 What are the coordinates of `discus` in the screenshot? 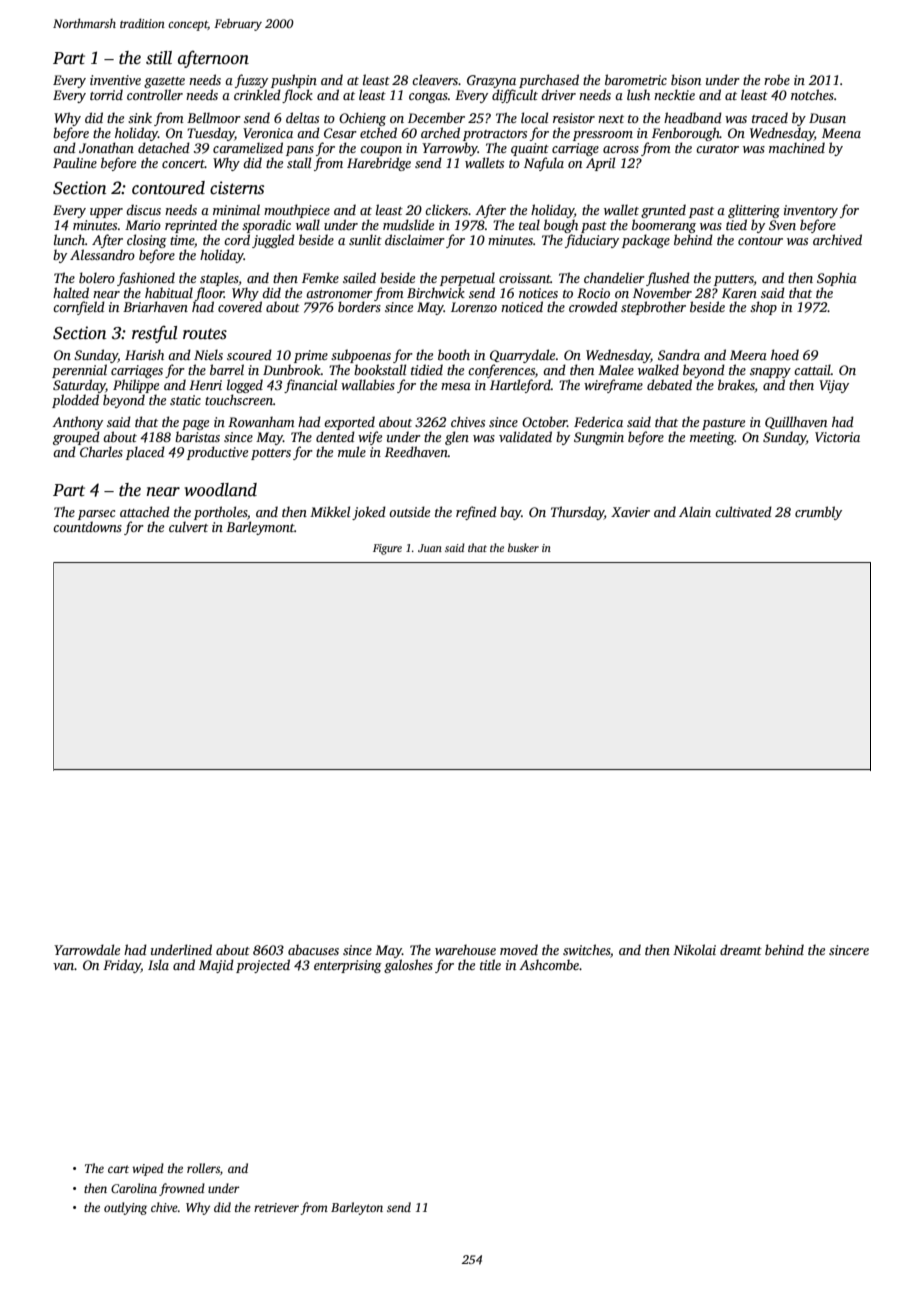 It's located at (143, 209).
